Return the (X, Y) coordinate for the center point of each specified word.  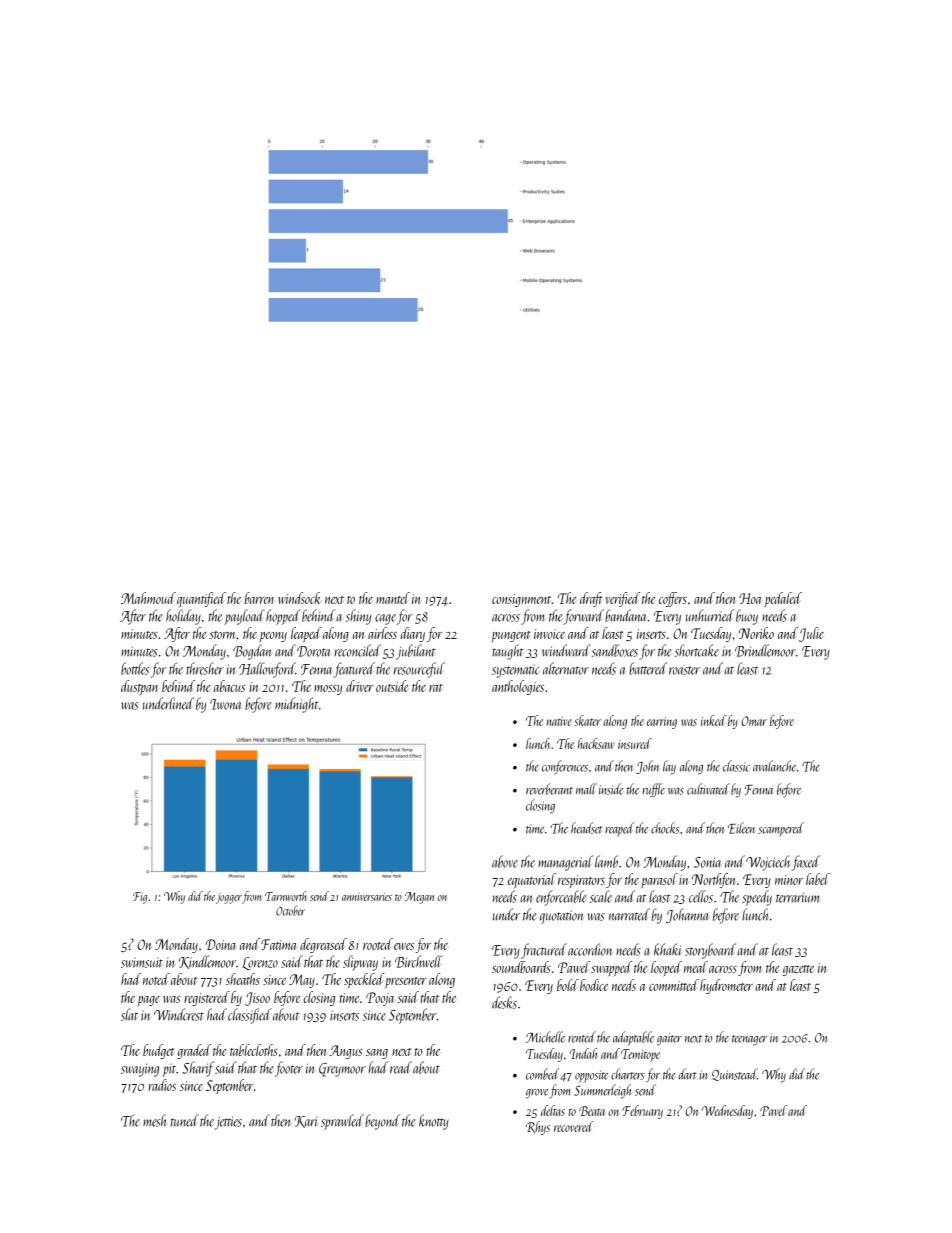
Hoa (750, 598)
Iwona (225, 704)
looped (666, 968)
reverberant (549, 789)
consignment (522, 600)
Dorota (313, 651)
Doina (221, 944)
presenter (406, 982)
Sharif (198, 1069)
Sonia (707, 862)
